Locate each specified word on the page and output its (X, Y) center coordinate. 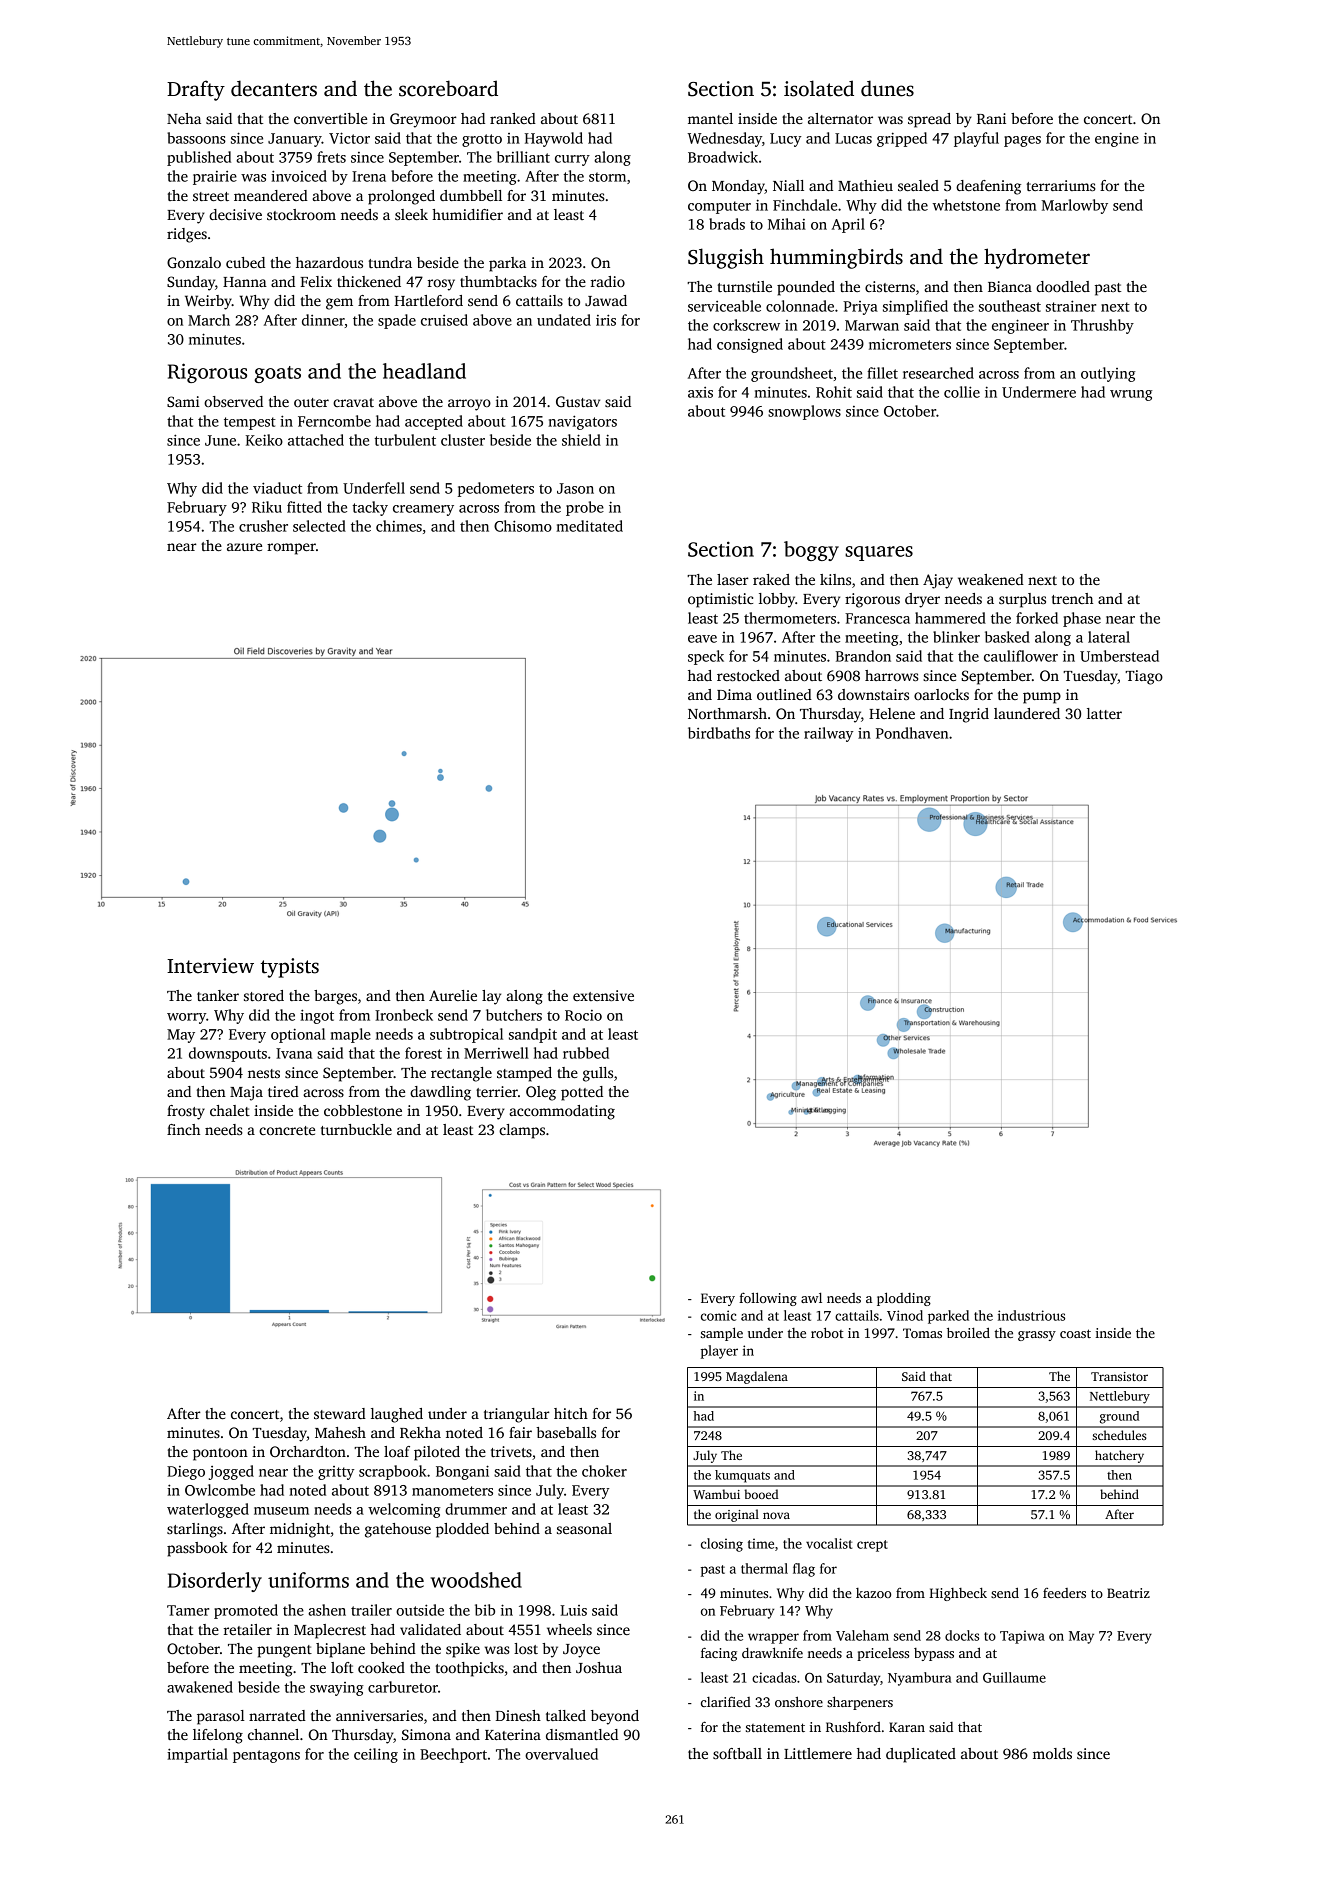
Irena (369, 176)
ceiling (376, 1755)
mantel (710, 118)
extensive (603, 995)
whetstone (966, 205)
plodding (904, 1299)
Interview (210, 966)
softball (737, 1753)
